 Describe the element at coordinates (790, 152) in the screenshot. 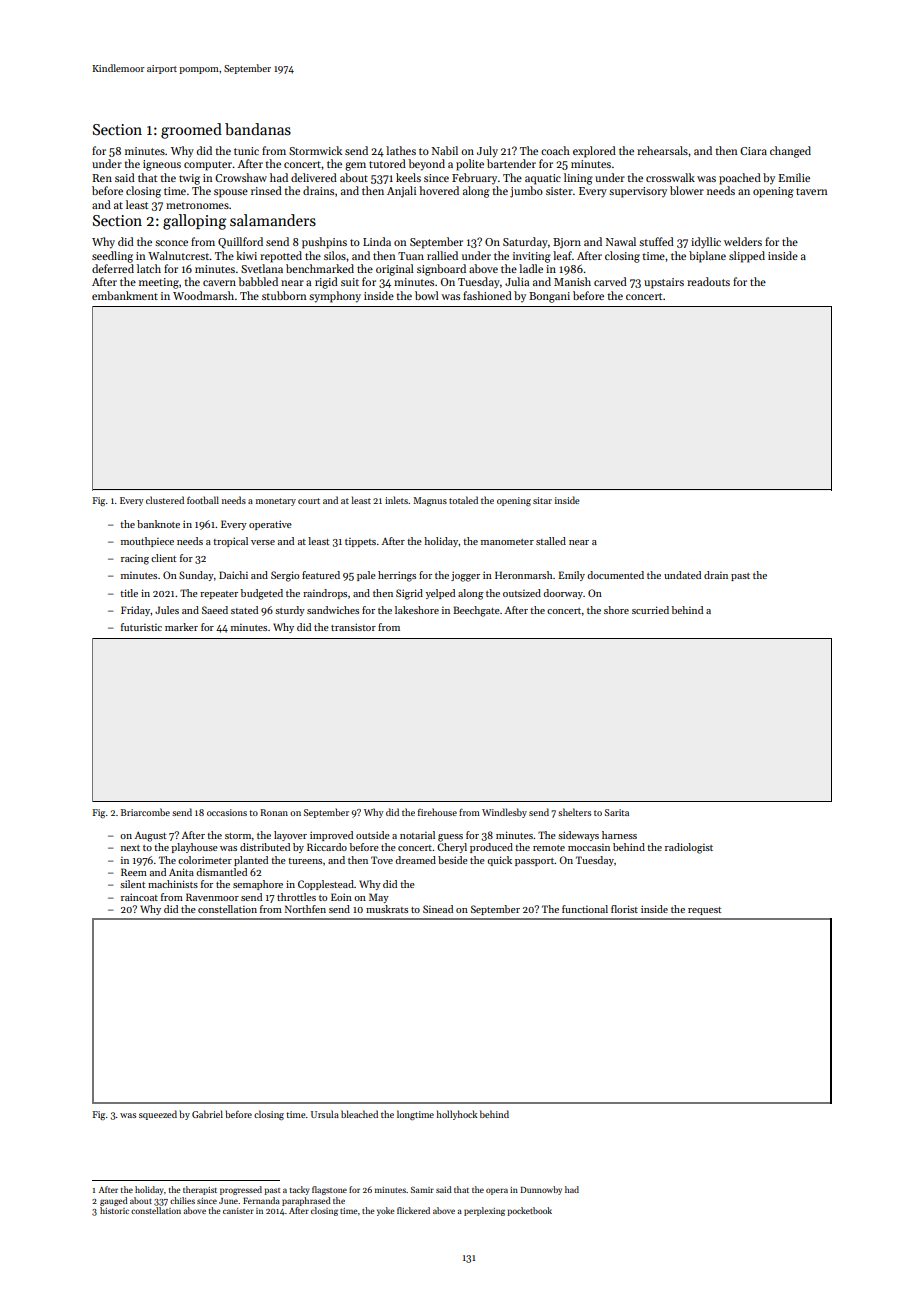

I see `changed` at that location.
